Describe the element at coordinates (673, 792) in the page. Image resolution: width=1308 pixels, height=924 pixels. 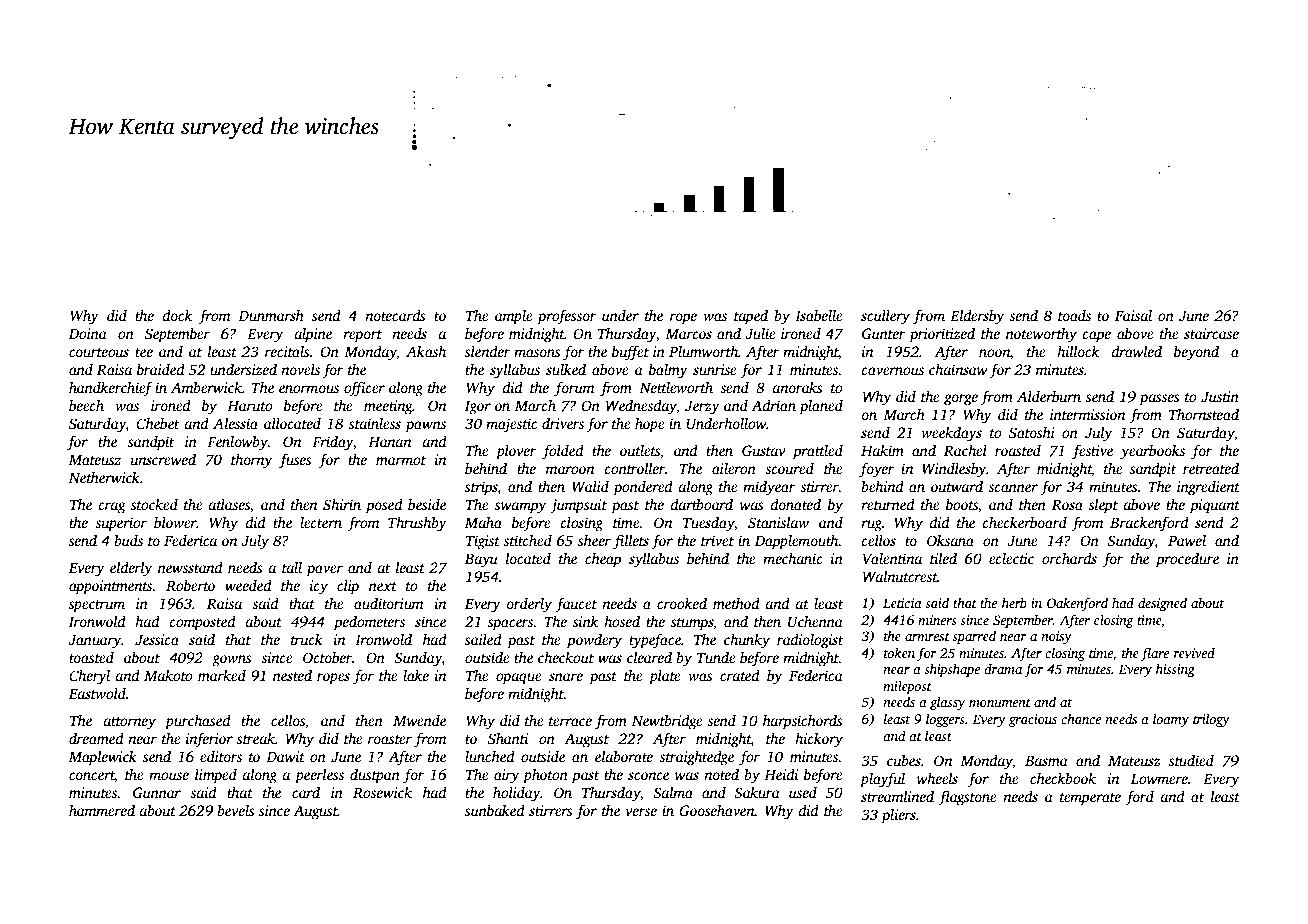
I see `Salma` at that location.
